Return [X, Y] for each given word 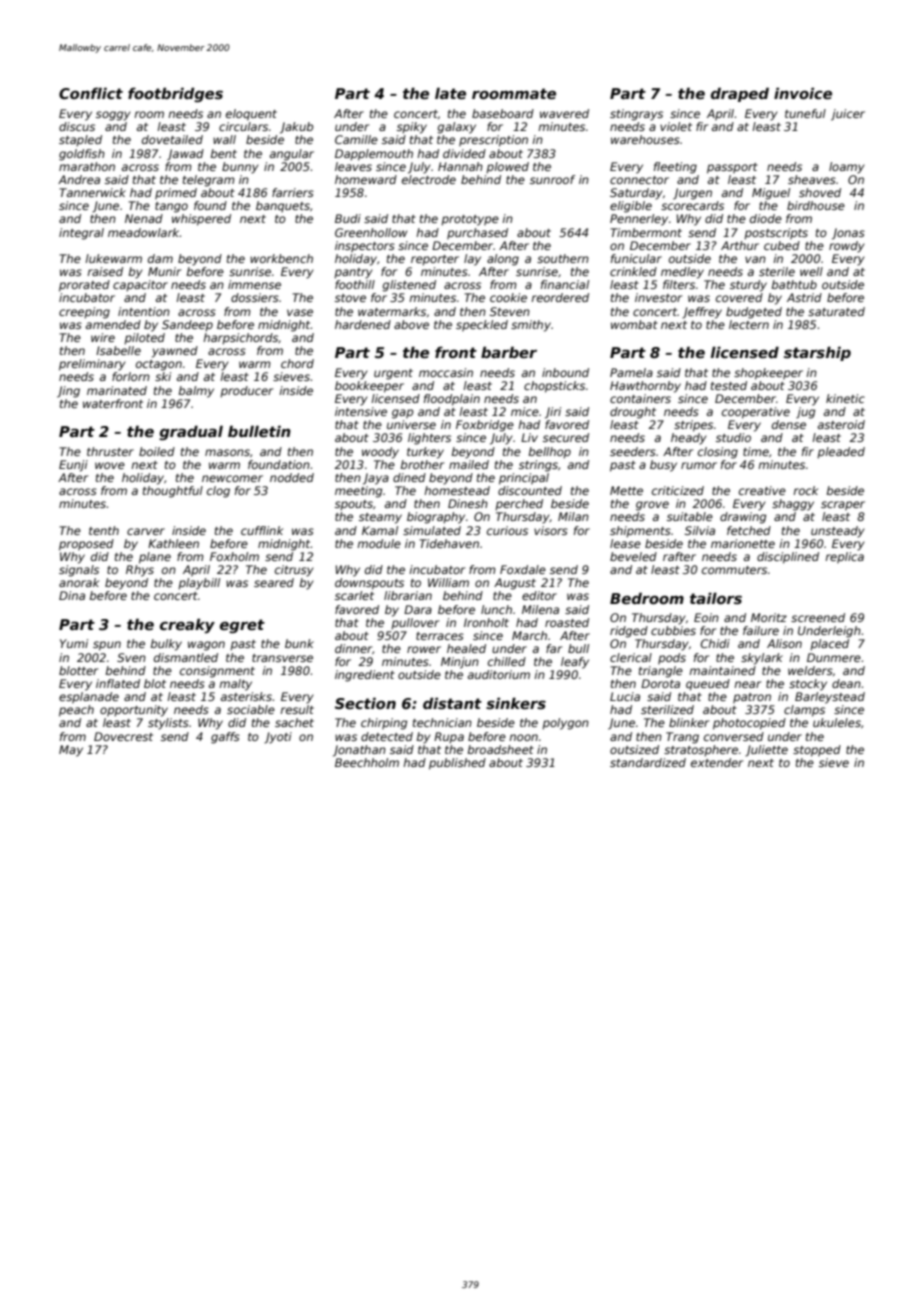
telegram [209, 181]
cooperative [756, 413]
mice [525, 411]
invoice [803, 93]
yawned [175, 352]
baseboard [503, 113]
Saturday [636, 194]
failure [761, 630]
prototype [470, 220]
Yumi [74, 643]
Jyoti [278, 738]
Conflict [91, 93]
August [515, 584]
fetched [749, 530]
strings [538, 466]
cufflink [262, 530]
